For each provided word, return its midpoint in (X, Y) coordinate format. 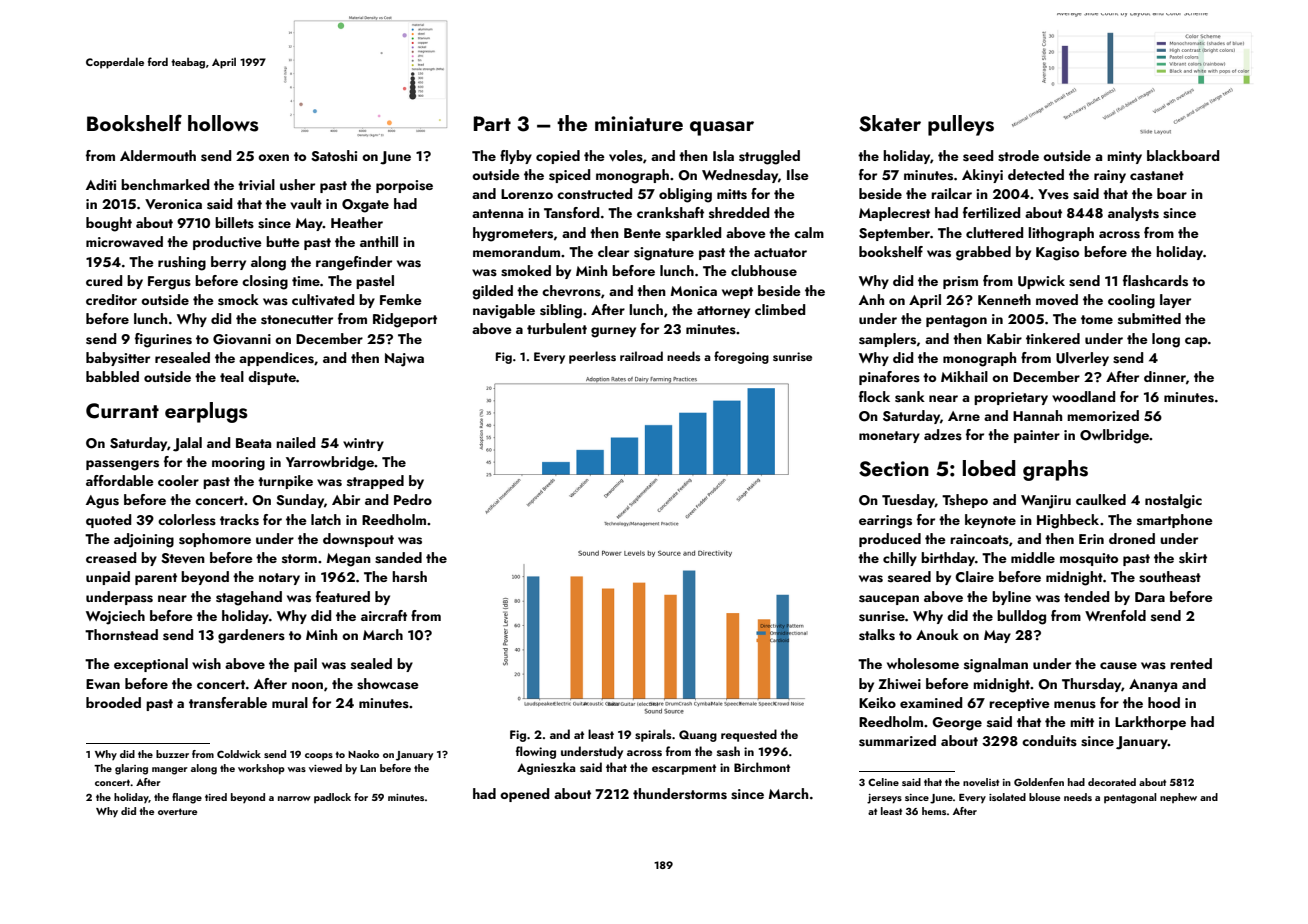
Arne (964, 416)
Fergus (169, 283)
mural (290, 702)
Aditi (101, 184)
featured (343, 596)
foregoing (741, 357)
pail (305, 665)
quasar (722, 128)
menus (1075, 705)
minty (1124, 157)
